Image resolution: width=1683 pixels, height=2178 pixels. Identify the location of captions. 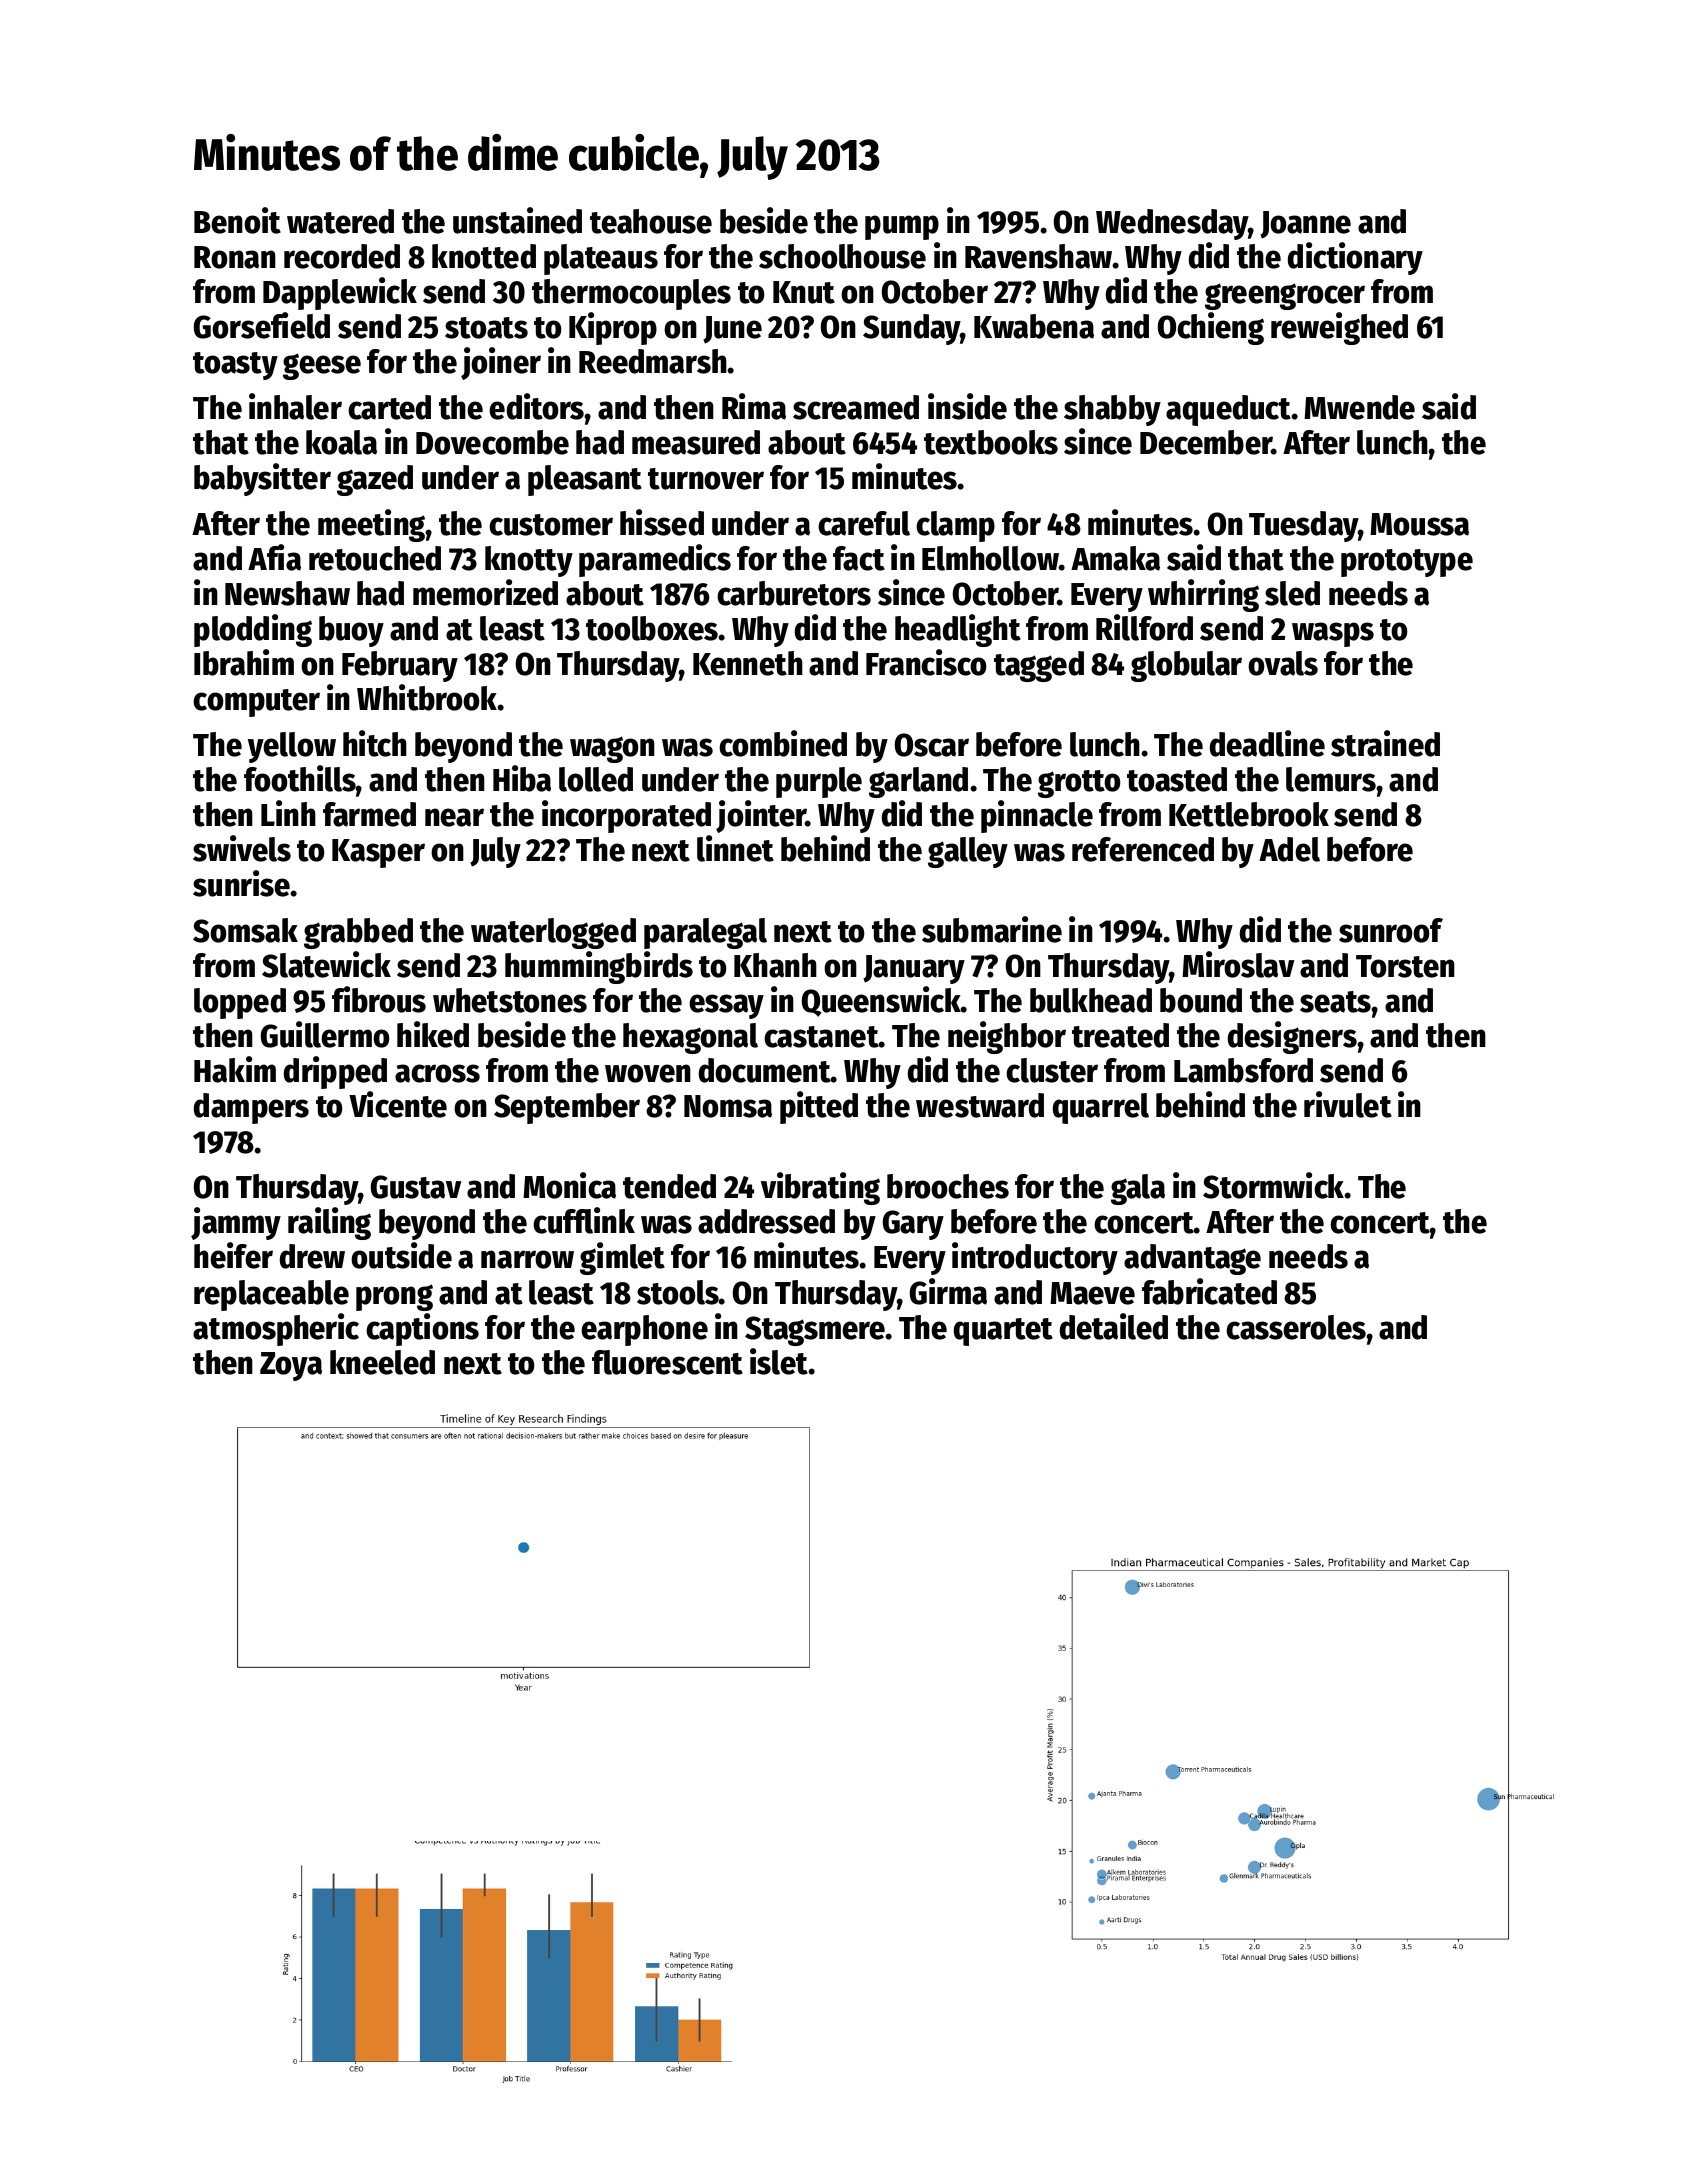
(422, 1329).
